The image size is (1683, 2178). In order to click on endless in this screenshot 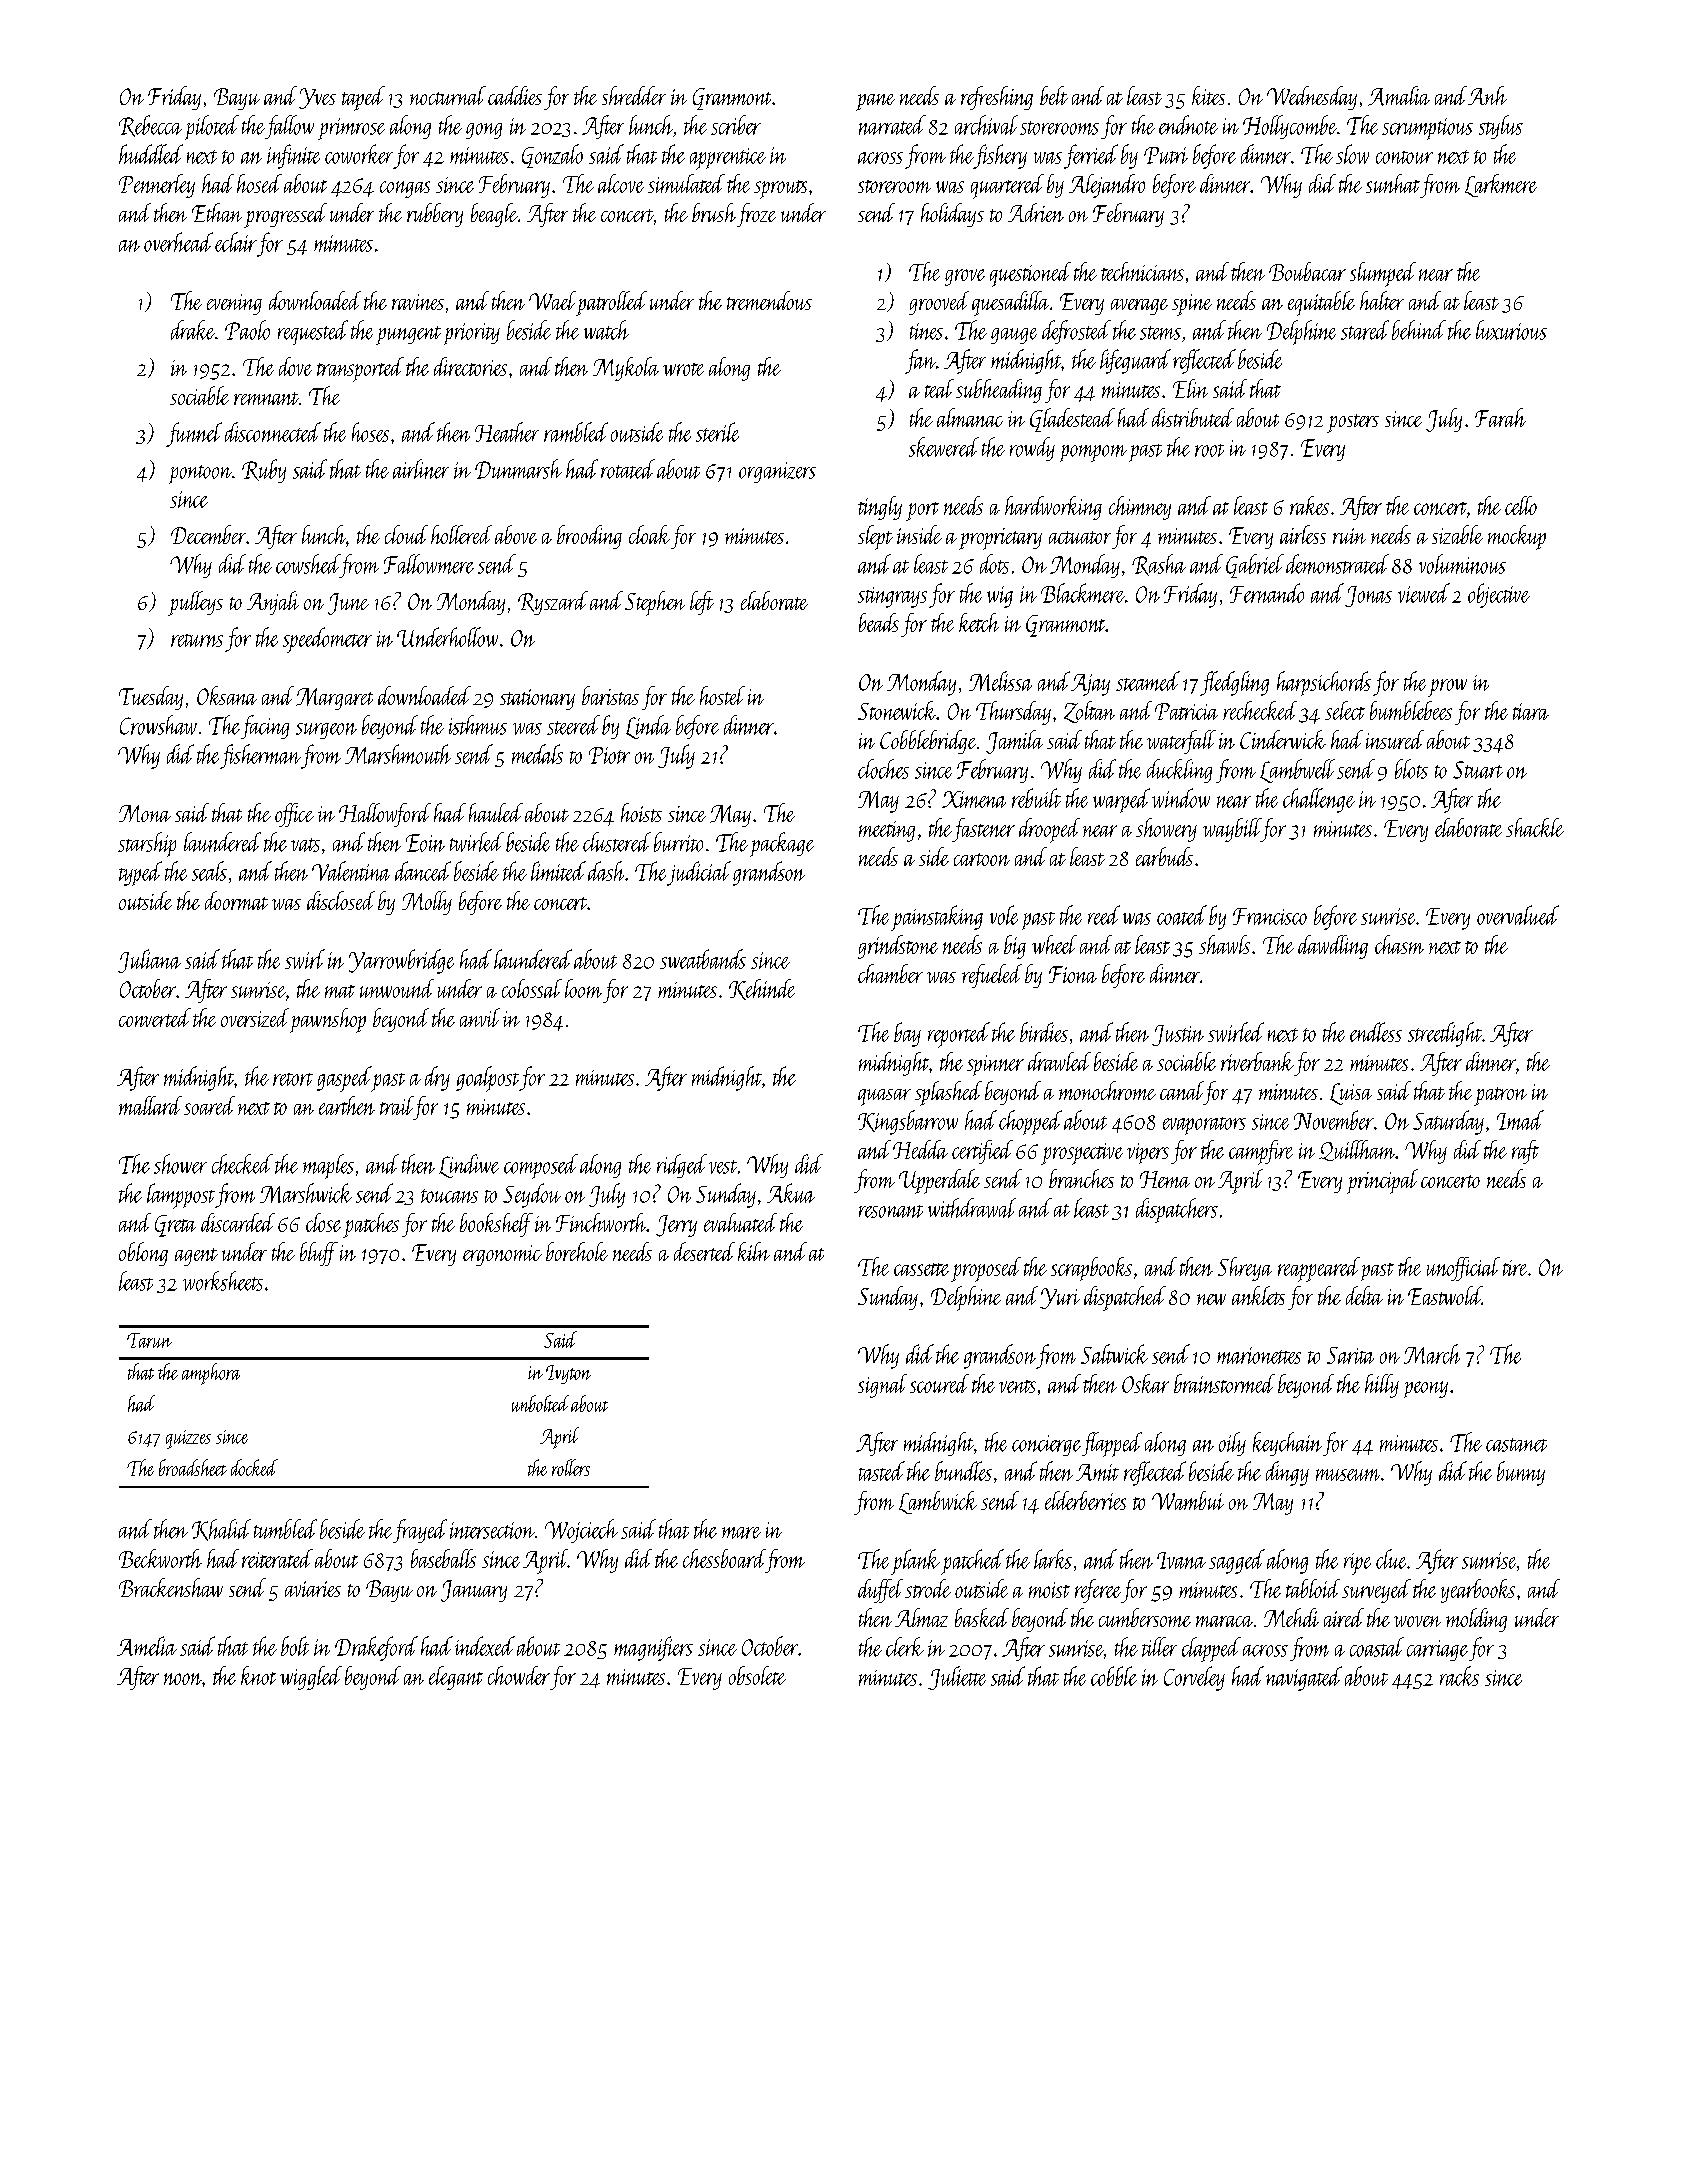, I will do `click(1376, 1032)`.
